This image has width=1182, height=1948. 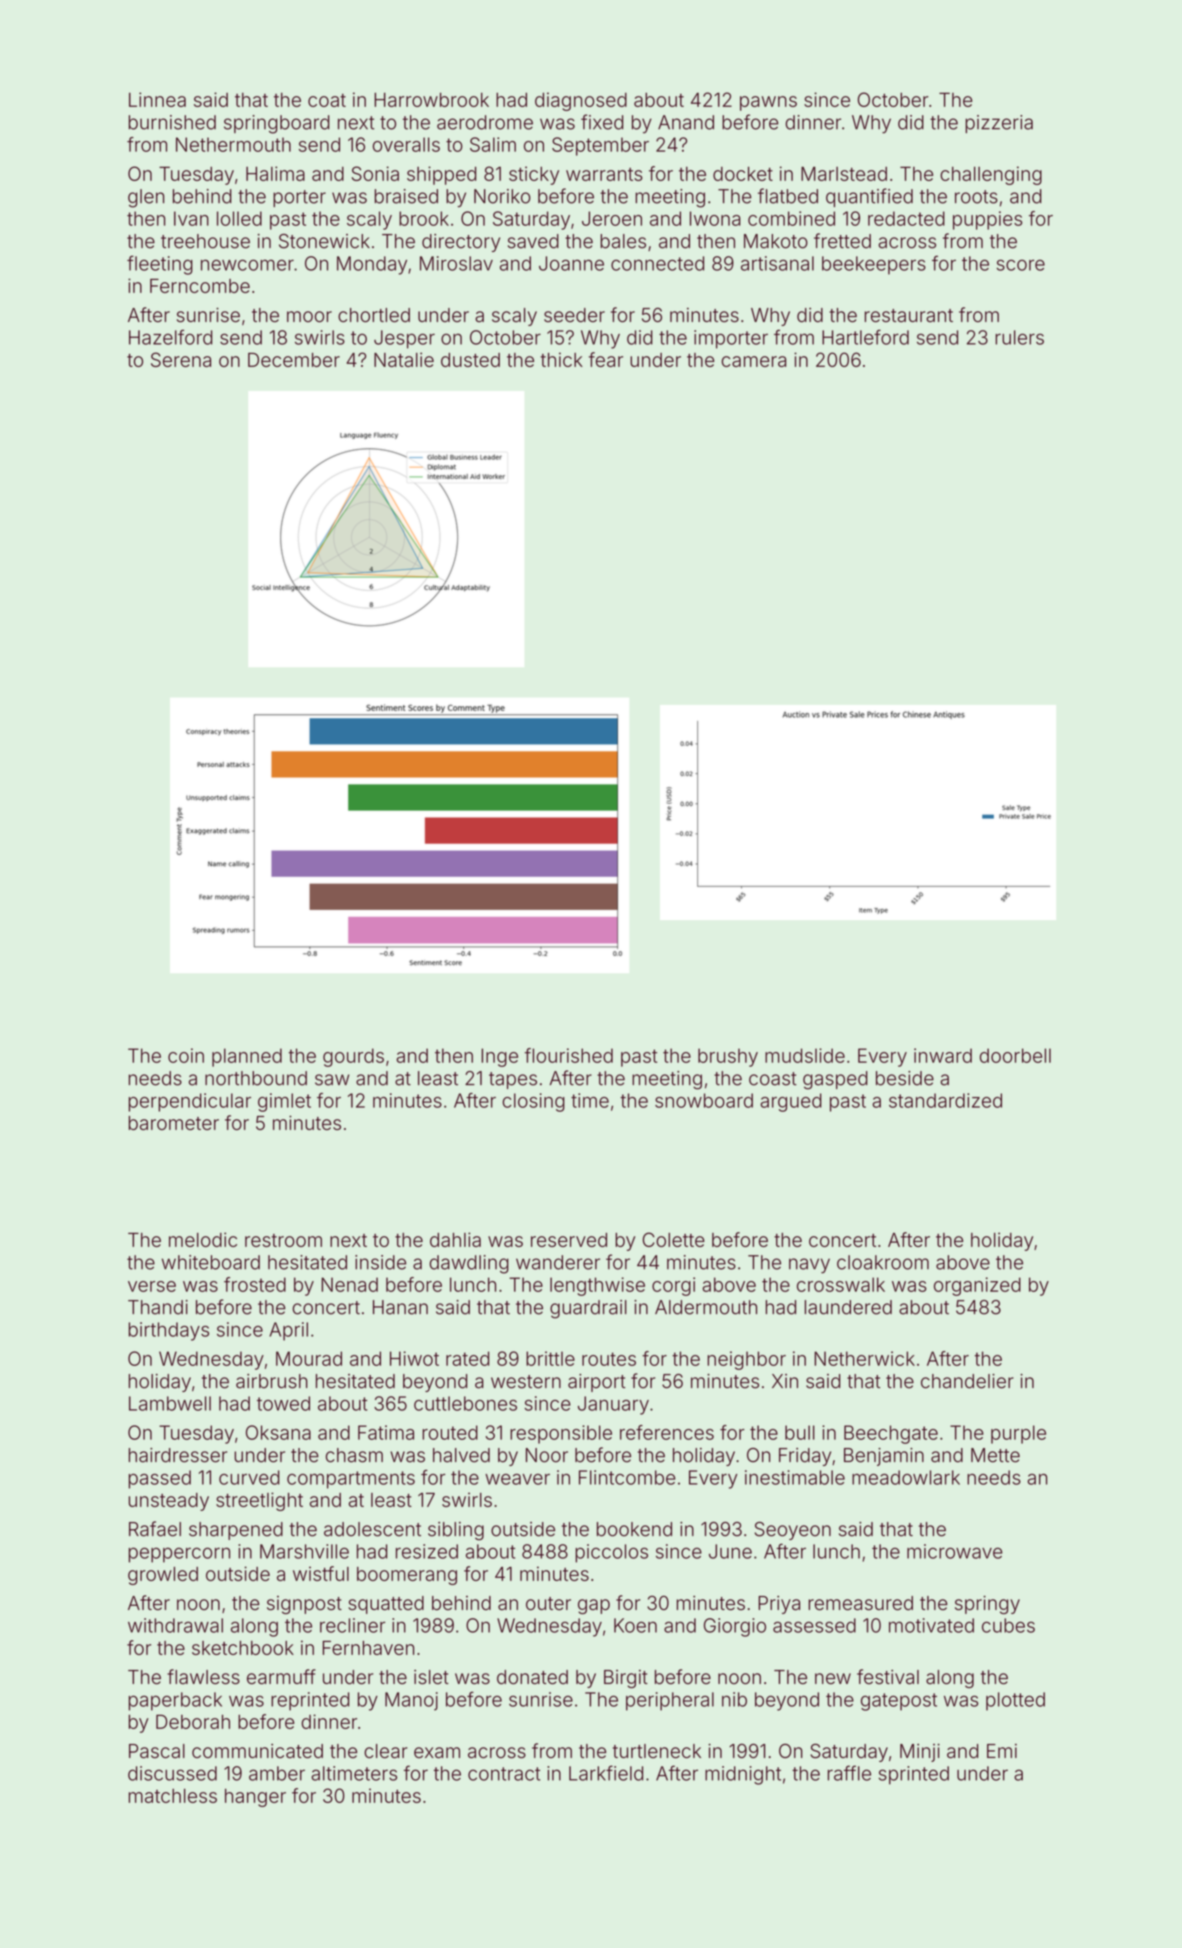 I want to click on contract, so click(x=504, y=1774).
